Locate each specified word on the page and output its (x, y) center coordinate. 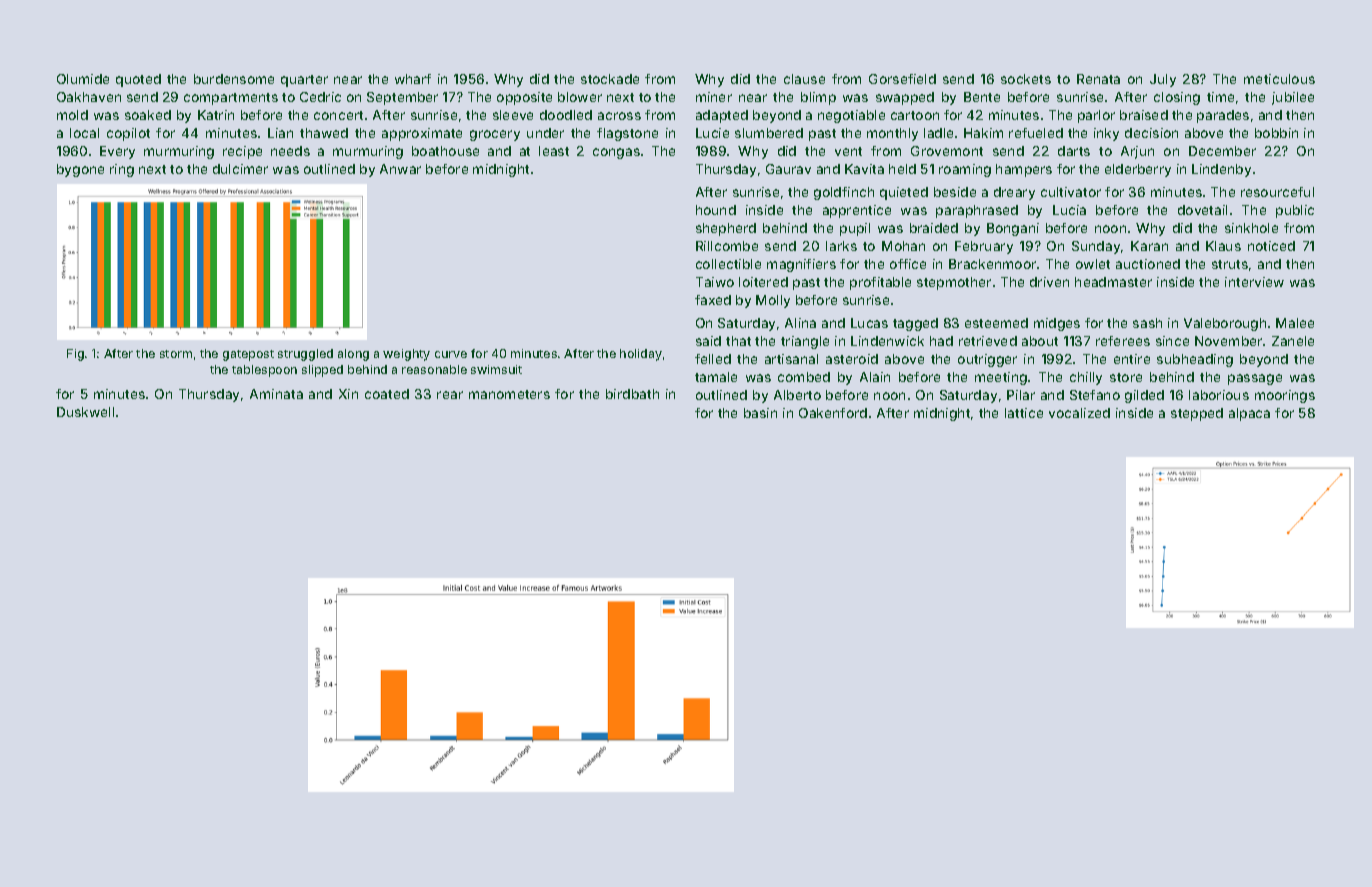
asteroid (852, 359)
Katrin (216, 115)
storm (176, 354)
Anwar (400, 169)
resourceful (1277, 192)
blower (580, 97)
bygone (80, 170)
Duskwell (85, 412)
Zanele (1293, 341)
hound (716, 210)
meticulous (1279, 79)
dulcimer (240, 169)
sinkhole (1251, 228)
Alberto (797, 395)
